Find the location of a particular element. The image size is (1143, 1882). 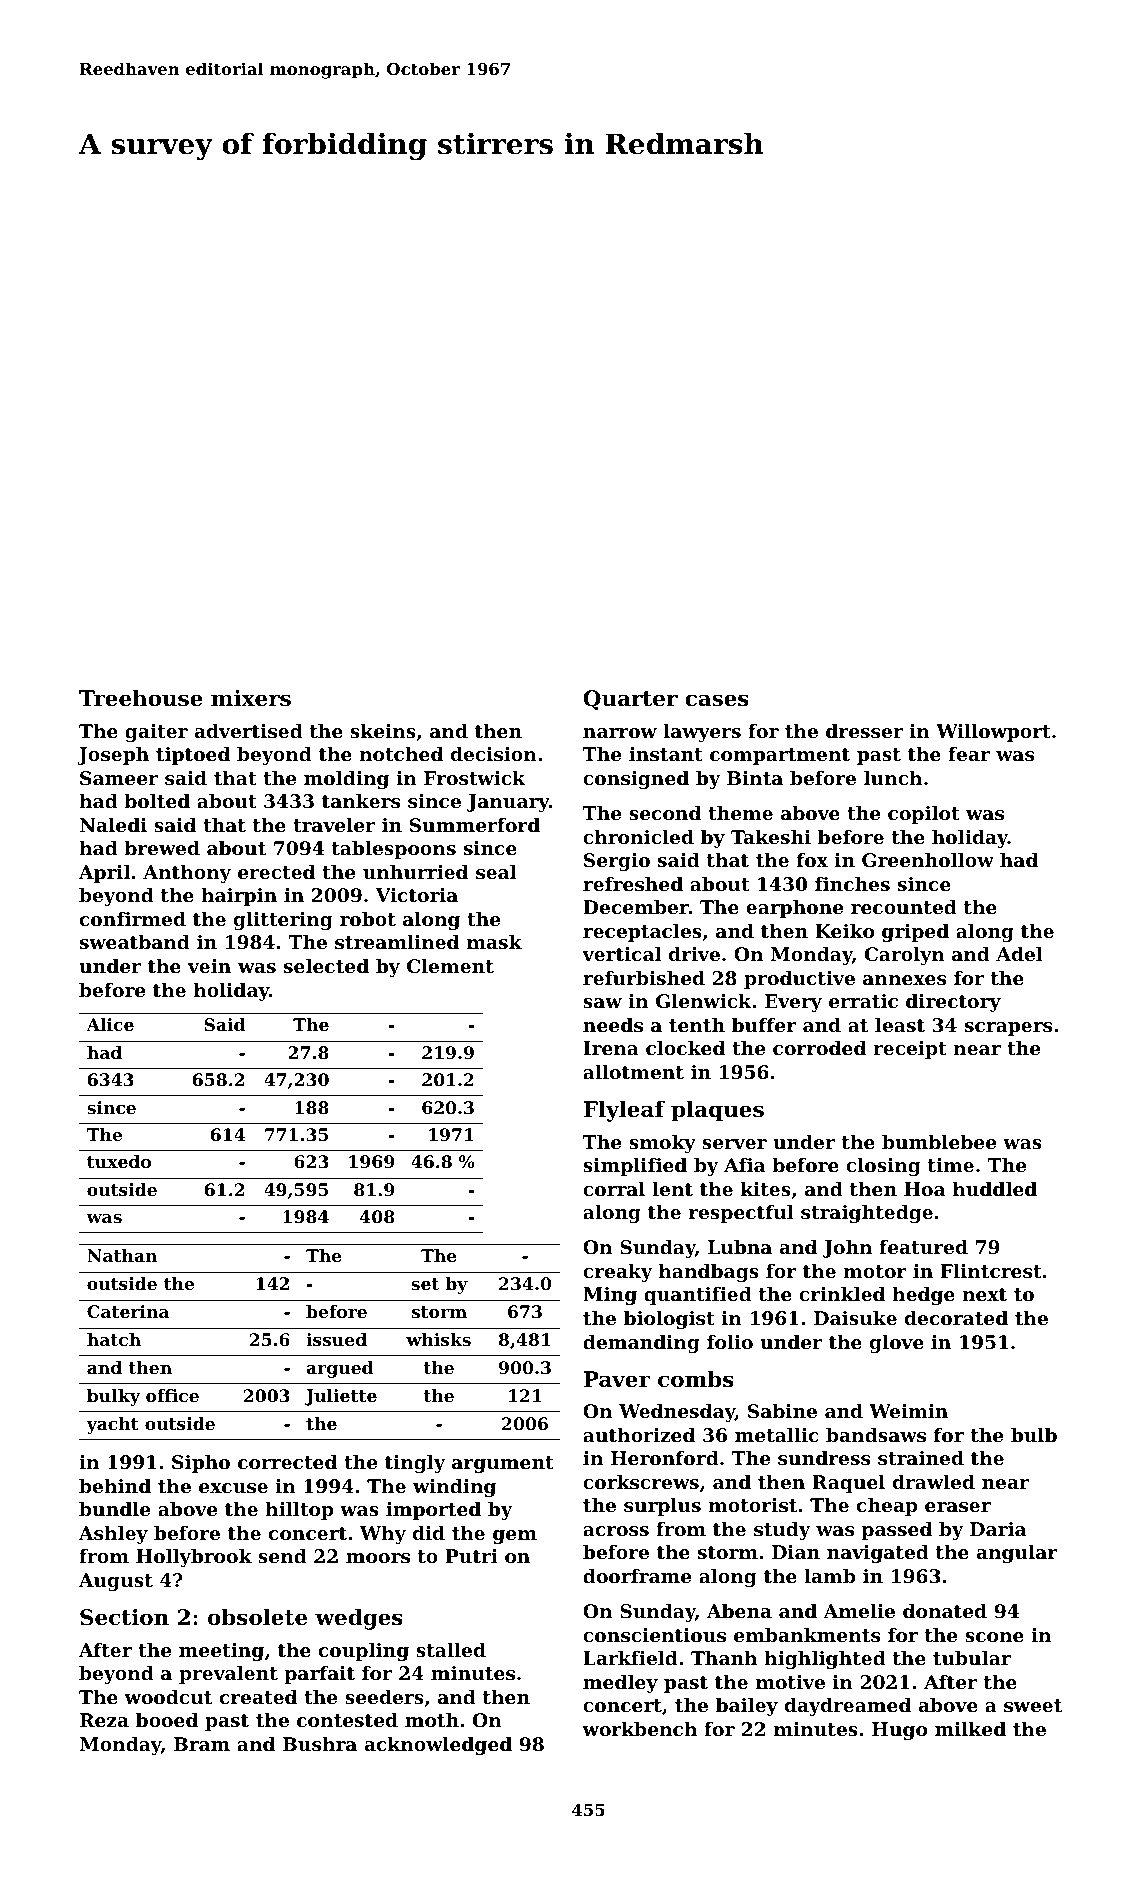

needs is located at coordinates (613, 1025).
